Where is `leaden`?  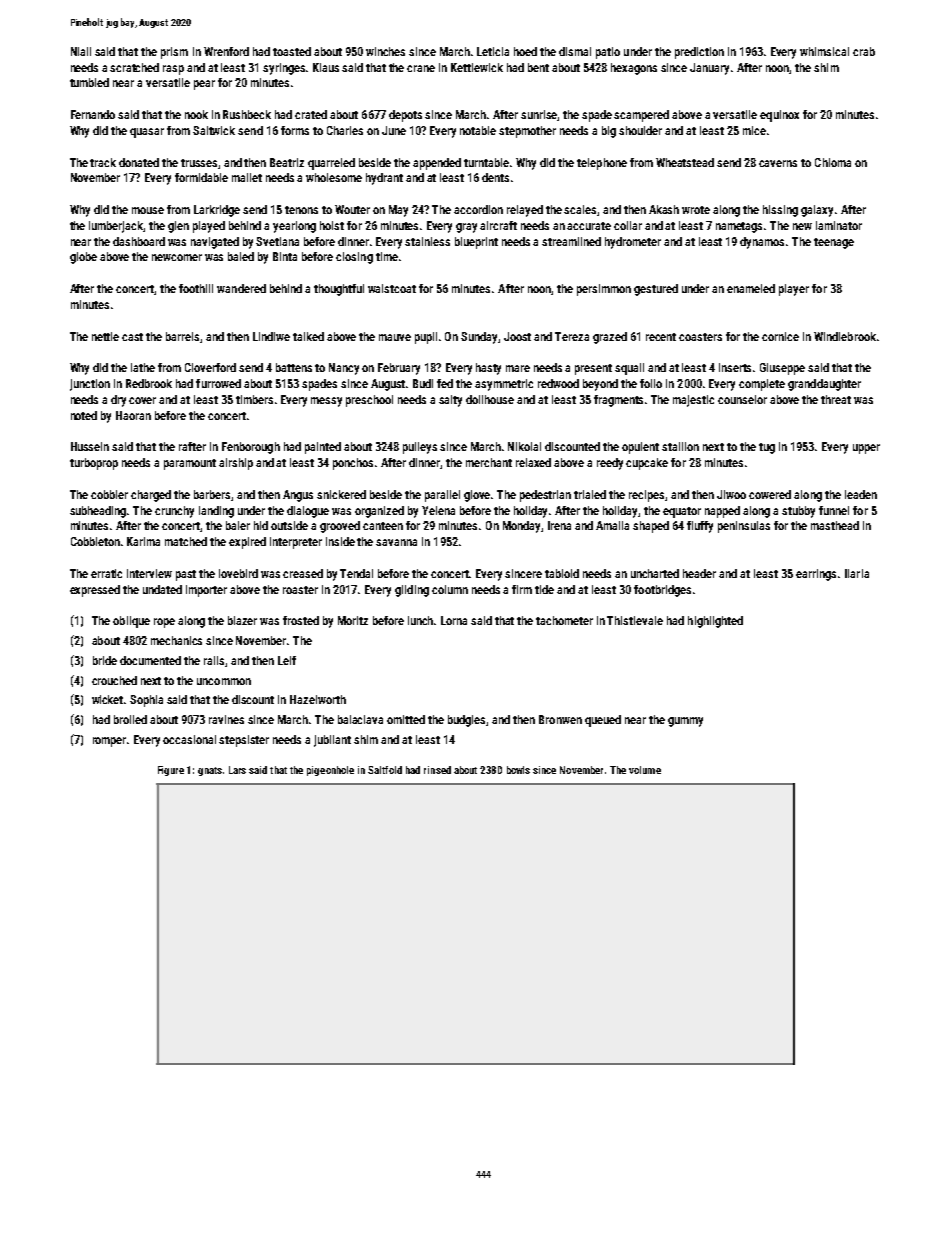 leaden is located at coordinates (861, 494).
